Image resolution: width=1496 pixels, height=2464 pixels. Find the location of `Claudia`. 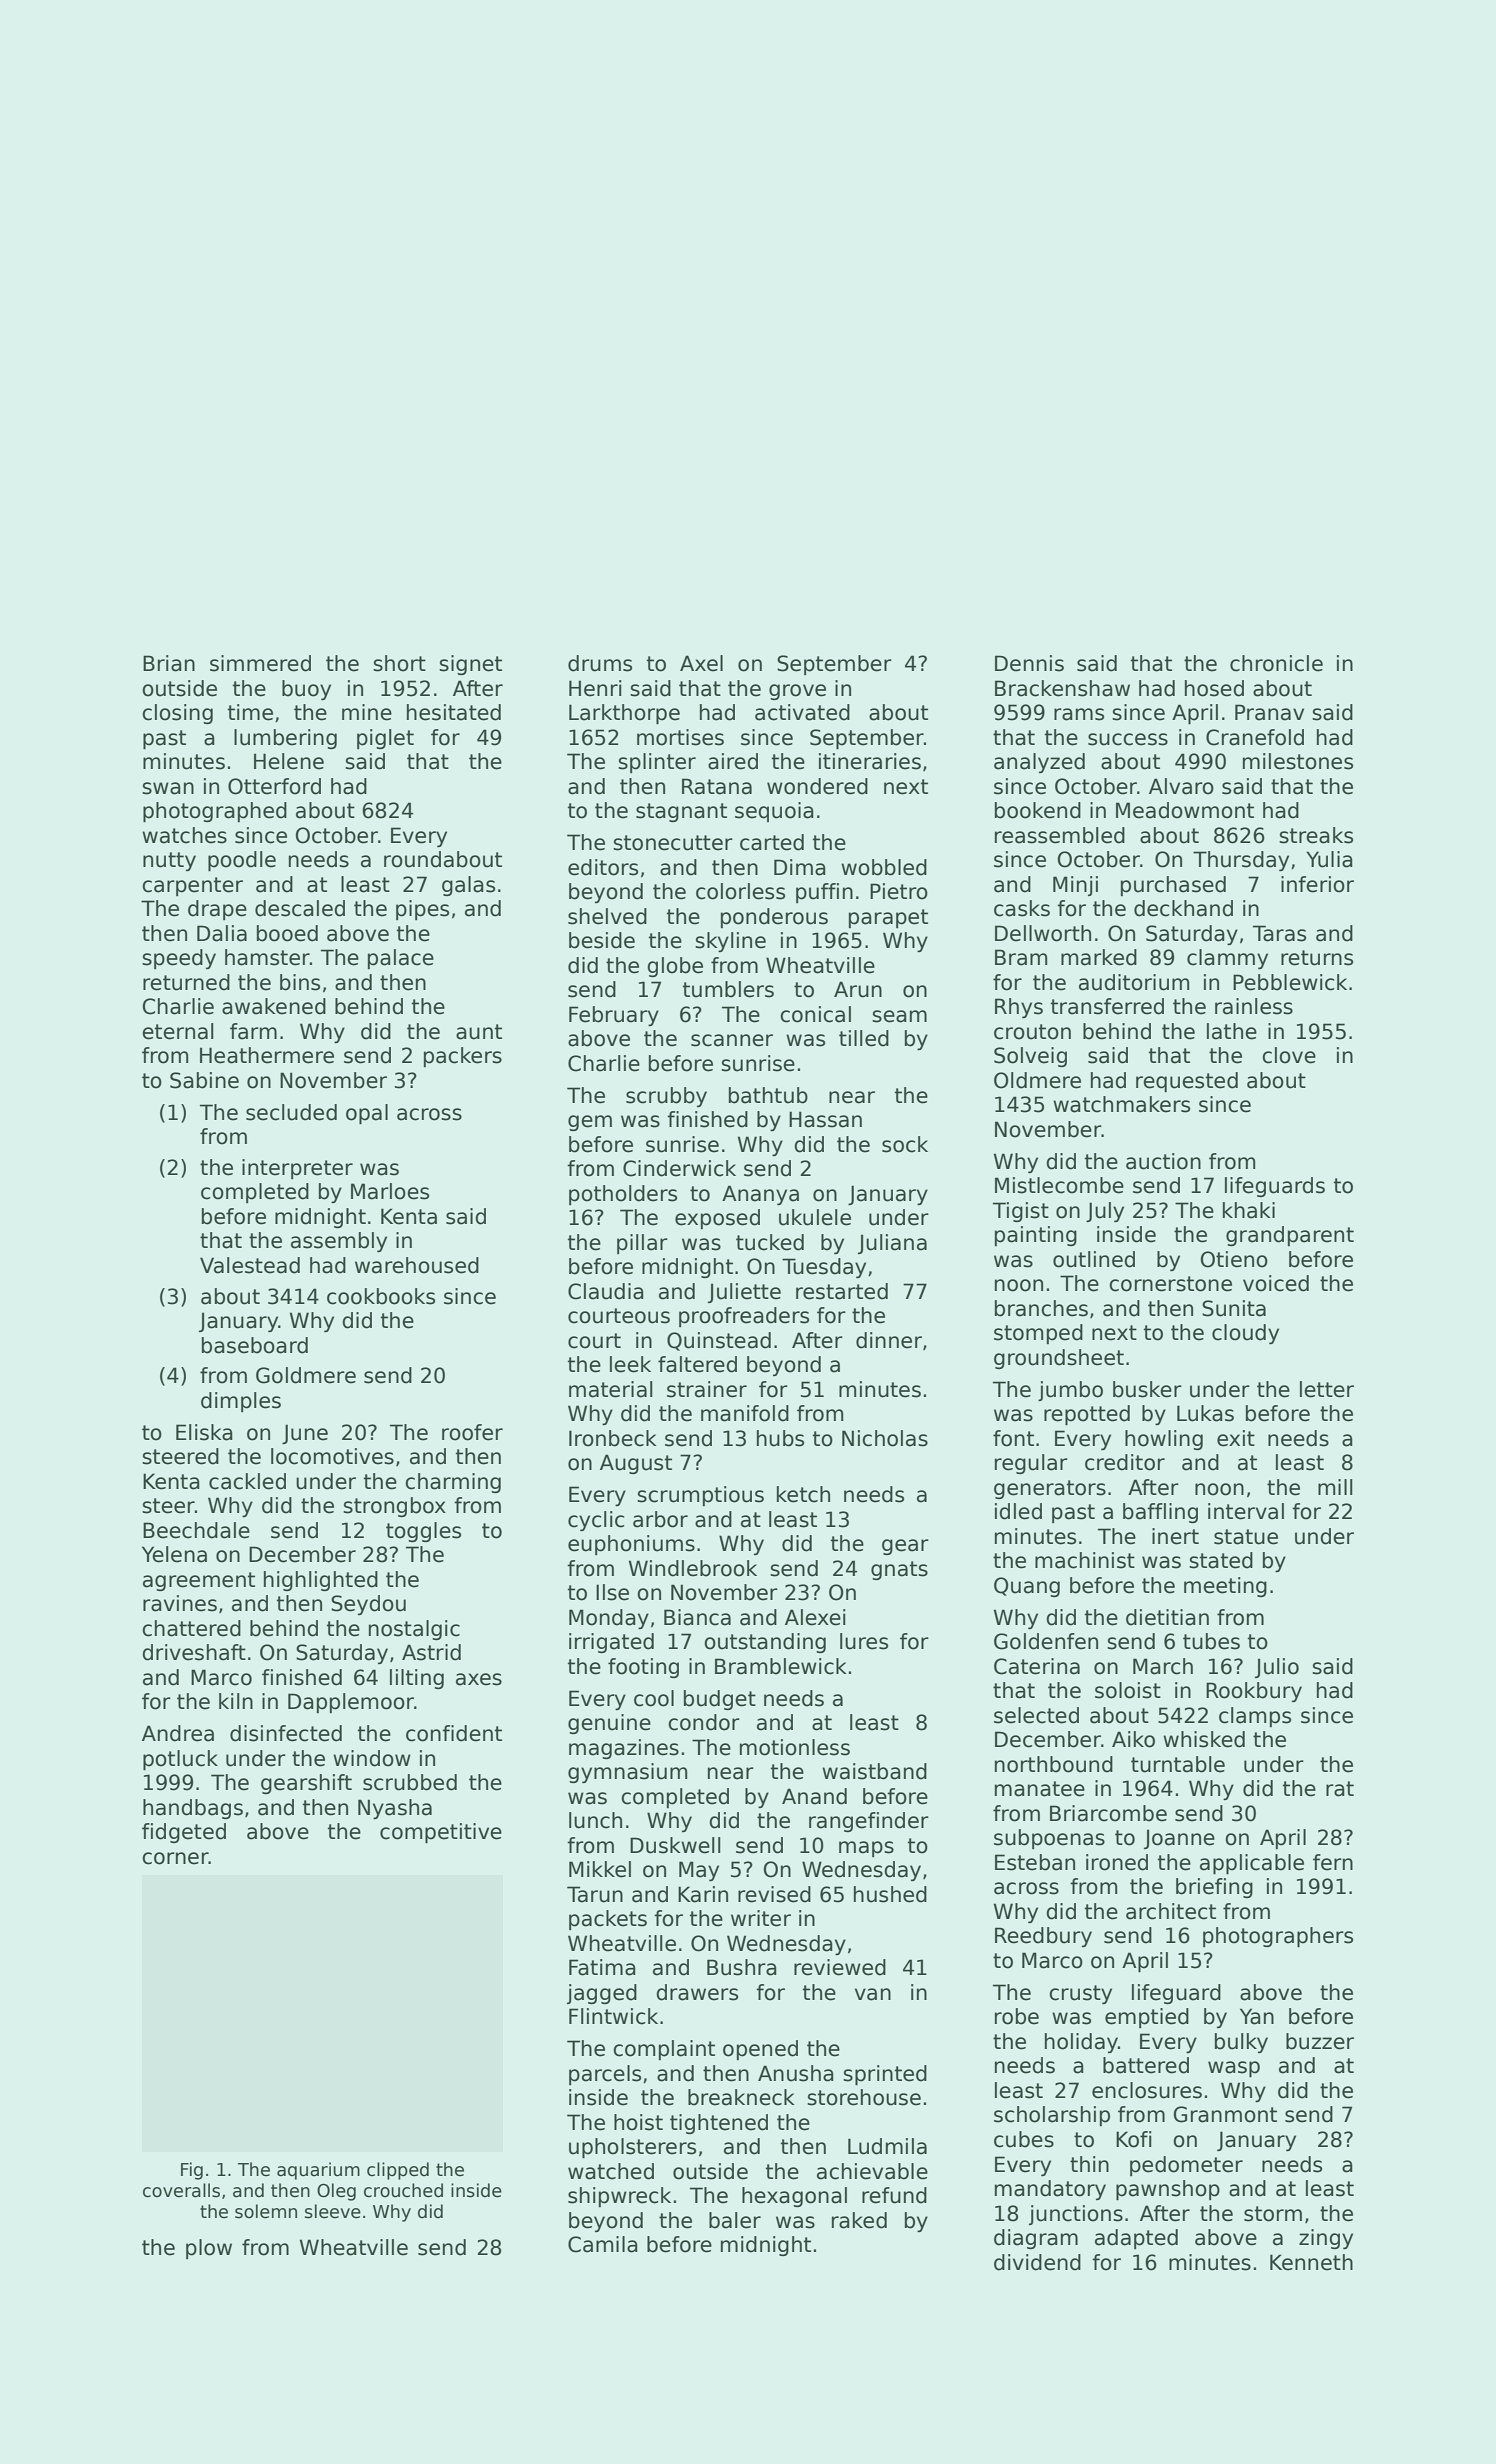

Claudia is located at coordinates (606, 1291).
